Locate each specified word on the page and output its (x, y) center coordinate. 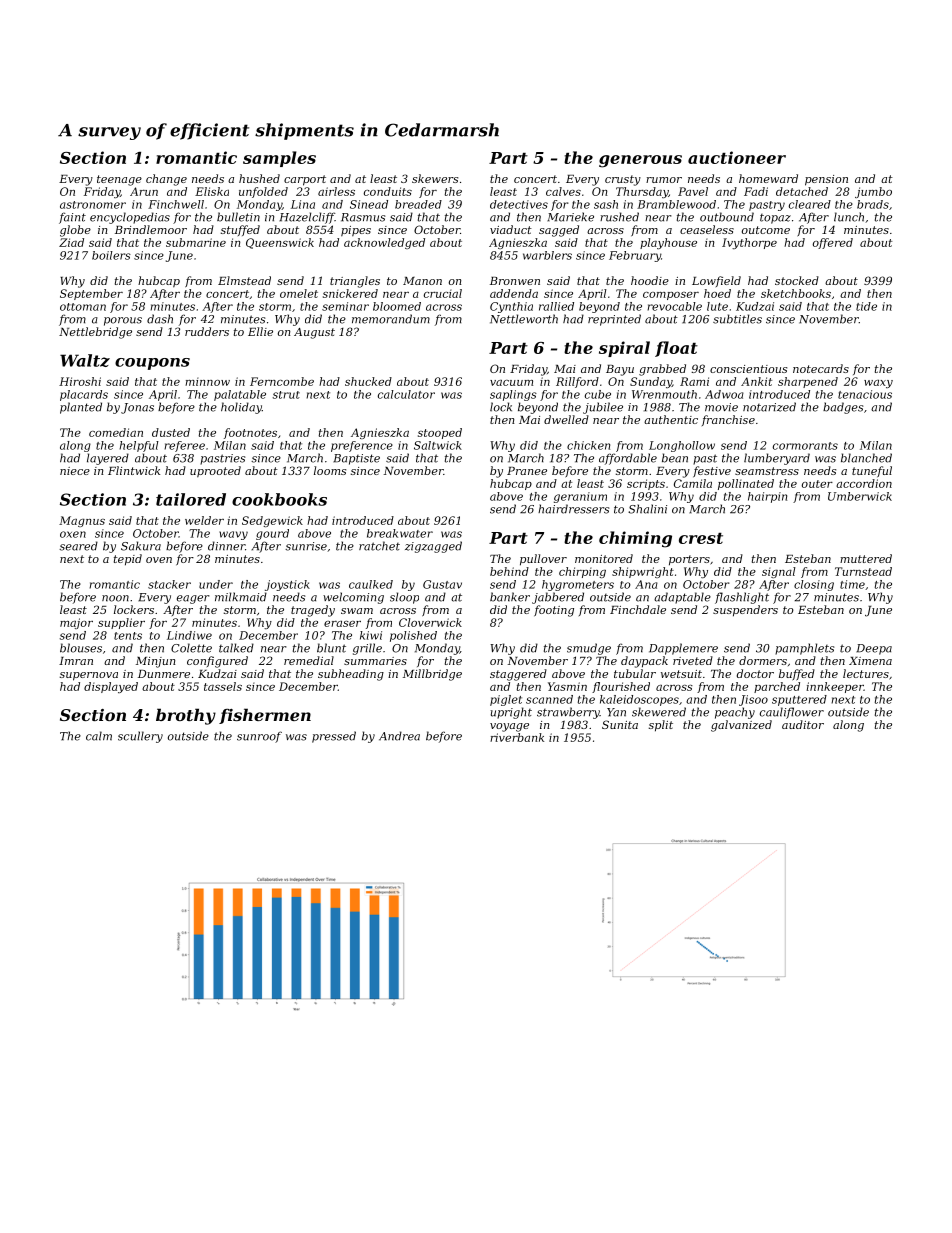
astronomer (93, 205)
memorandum (391, 319)
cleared (810, 204)
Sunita (620, 724)
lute (717, 306)
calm (99, 736)
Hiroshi (80, 381)
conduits (388, 191)
